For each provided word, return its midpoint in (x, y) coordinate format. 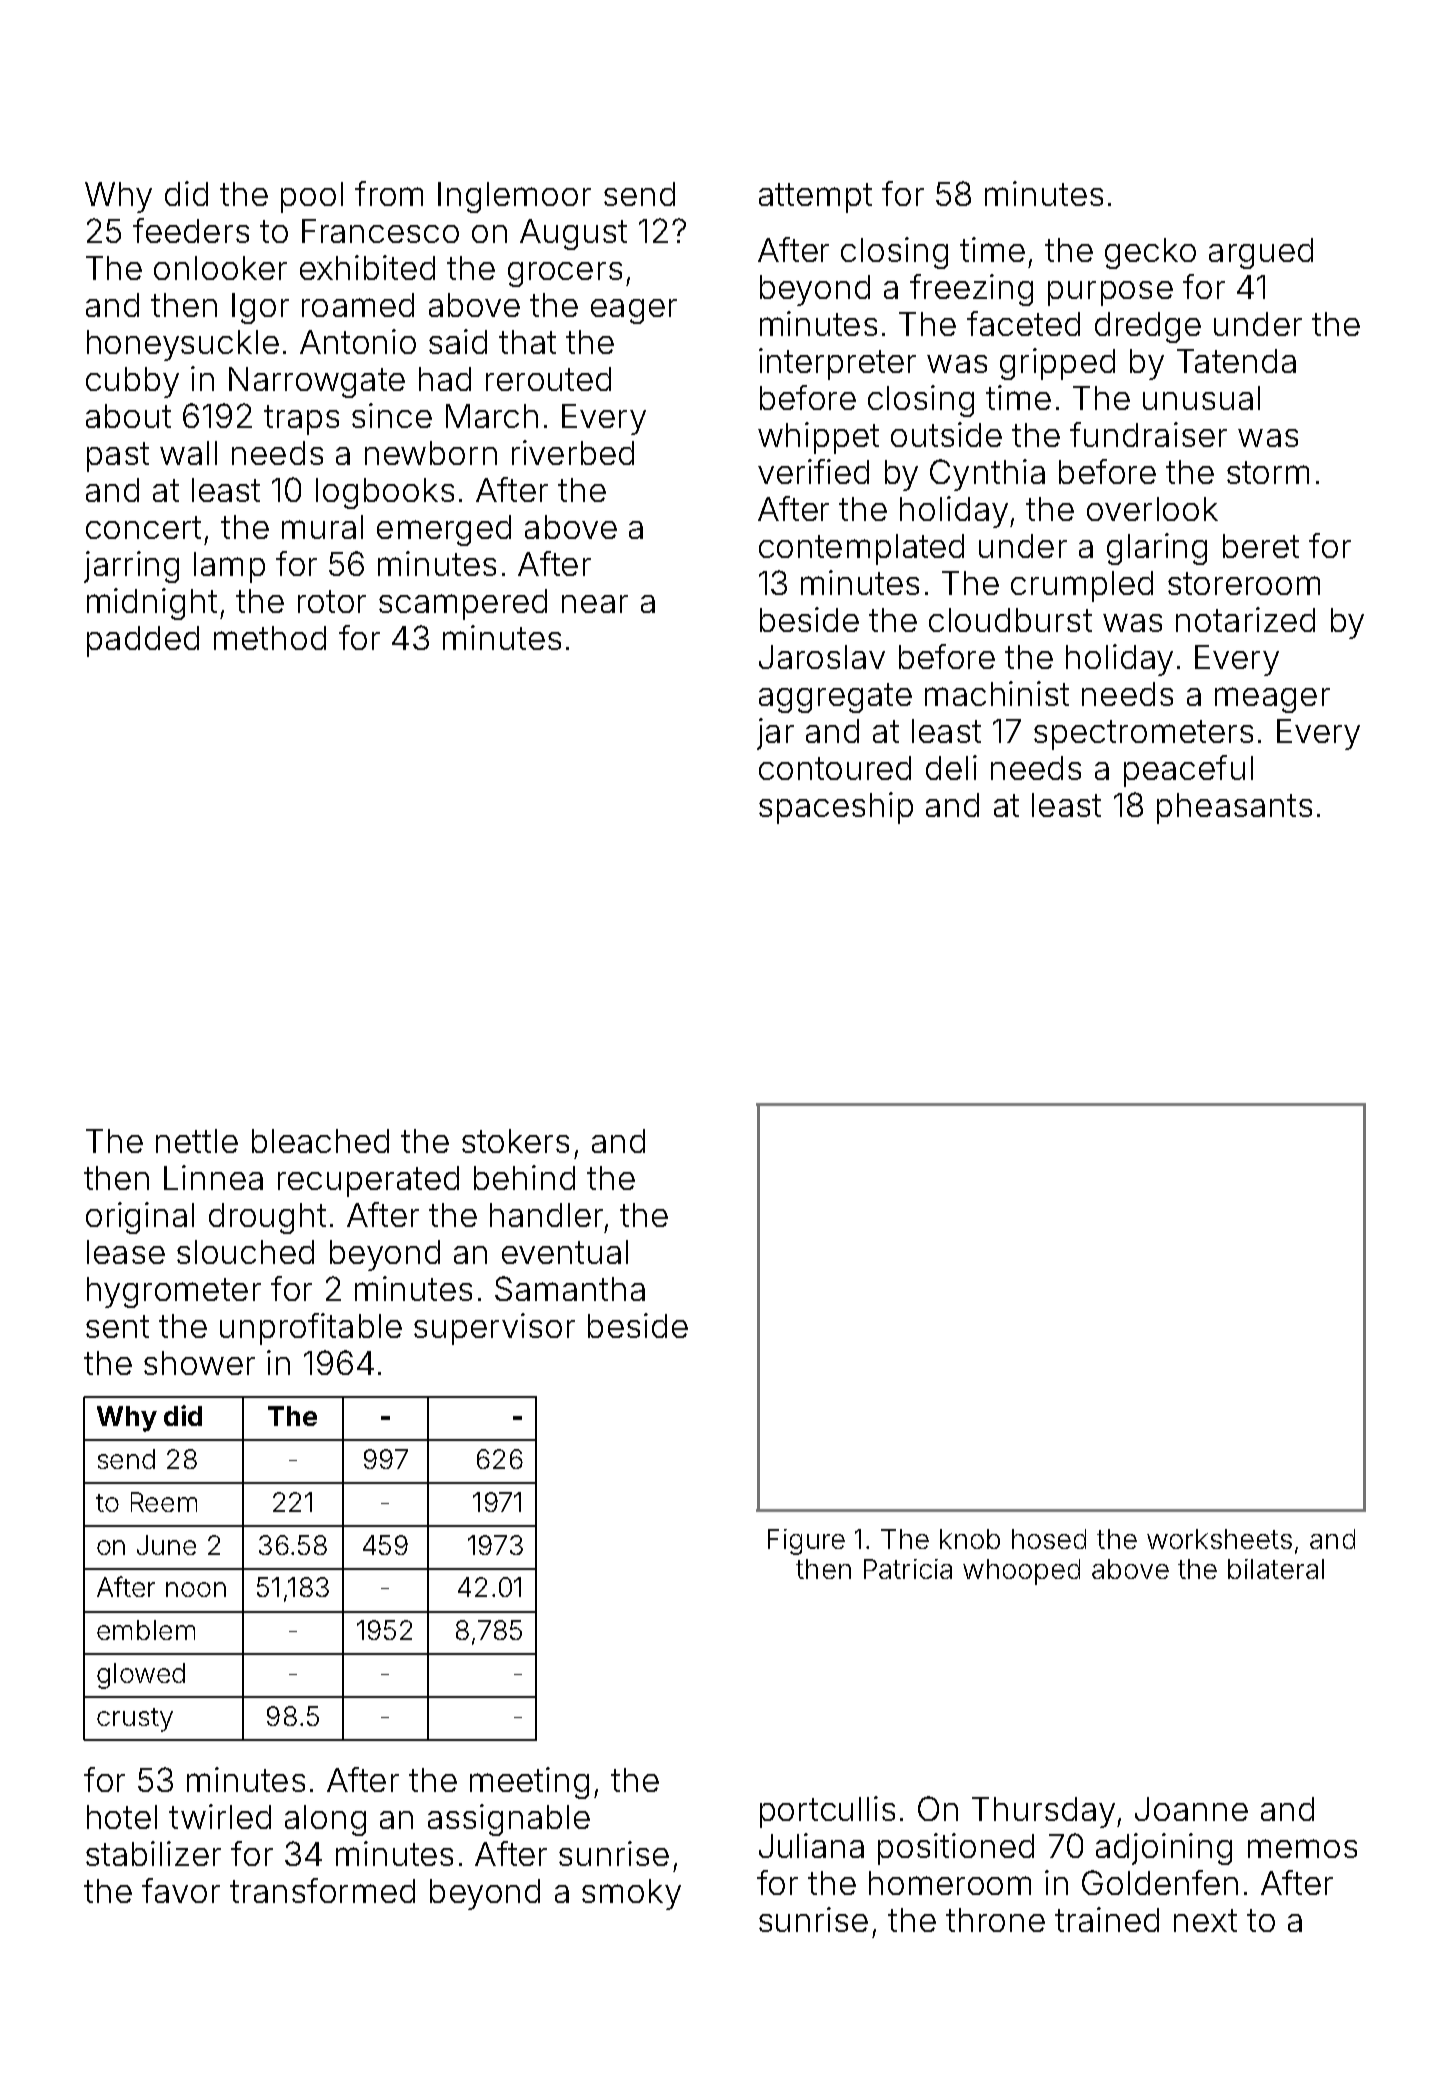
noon (196, 1589)
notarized (1245, 619)
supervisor (494, 1329)
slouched (245, 1252)
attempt (815, 198)
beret (1261, 546)
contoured (835, 768)
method (270, 638)
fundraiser (1148, 434)
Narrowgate (317, 382)
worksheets (1219, 1539)
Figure (806, 1542)
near (595, 604)
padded (143, 641)
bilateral (1276, 1569)
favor (181, 1890)
